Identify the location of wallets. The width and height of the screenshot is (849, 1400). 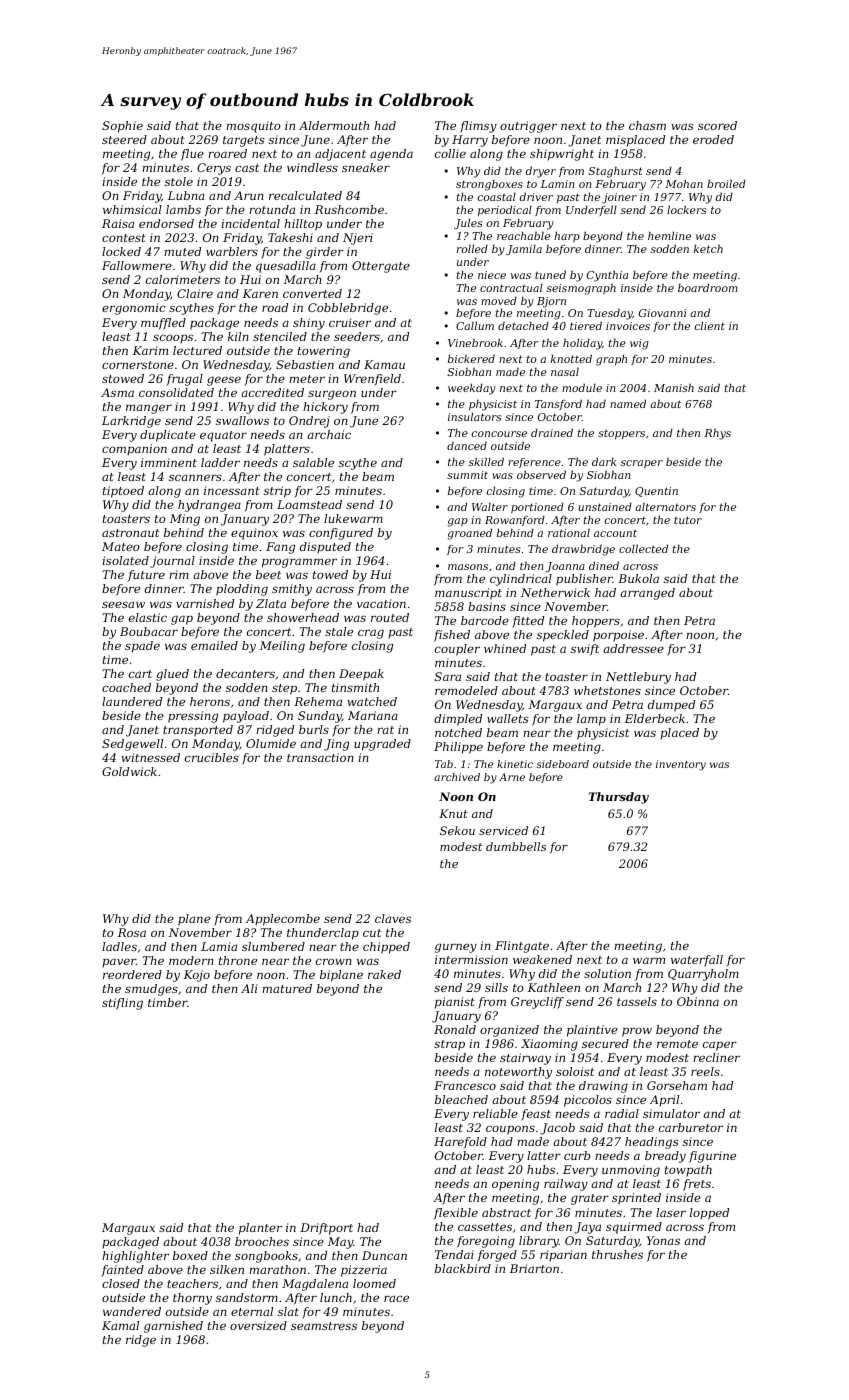
(508, 718).
